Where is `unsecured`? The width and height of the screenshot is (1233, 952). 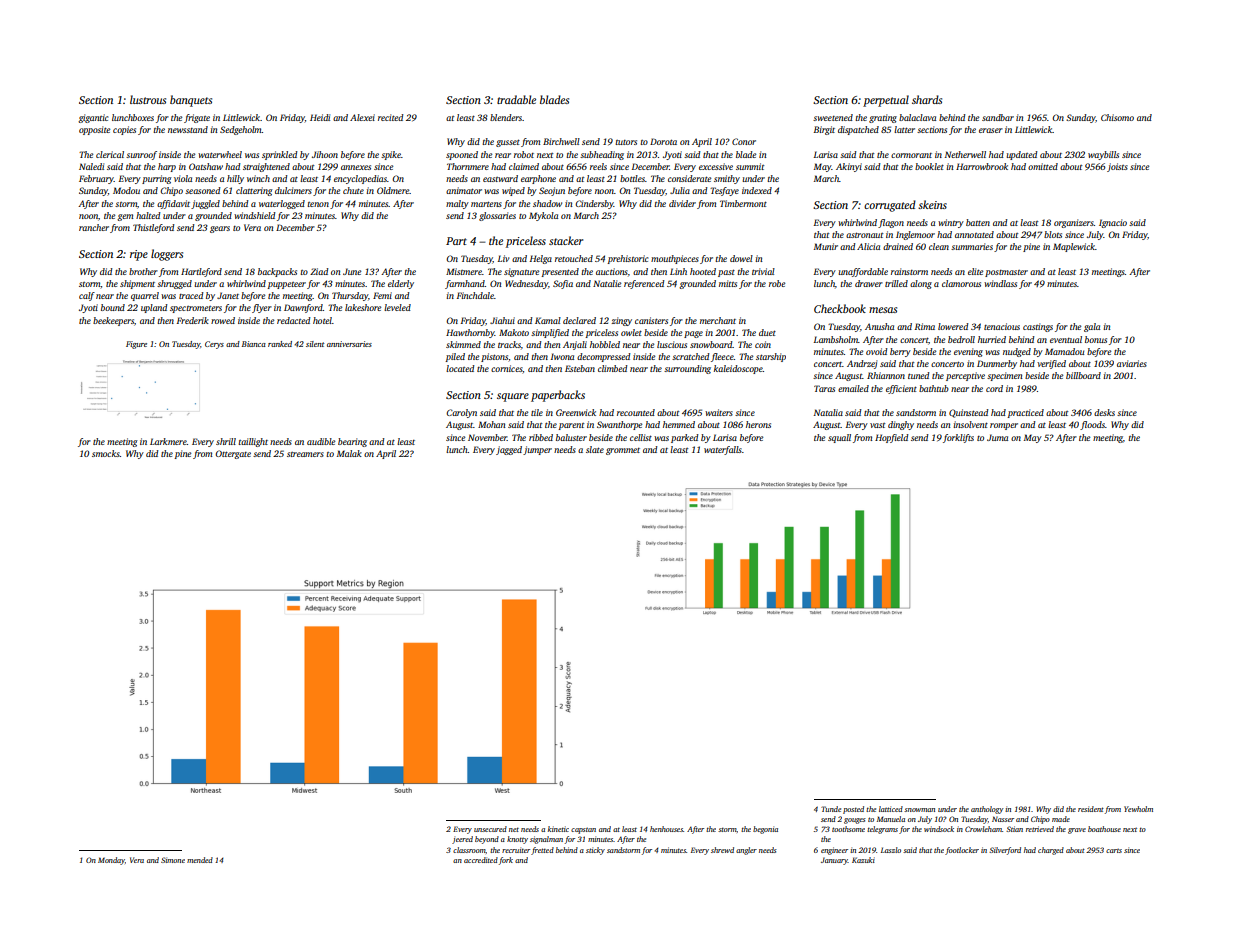 unsecured is located at coordinates (490, 829).
